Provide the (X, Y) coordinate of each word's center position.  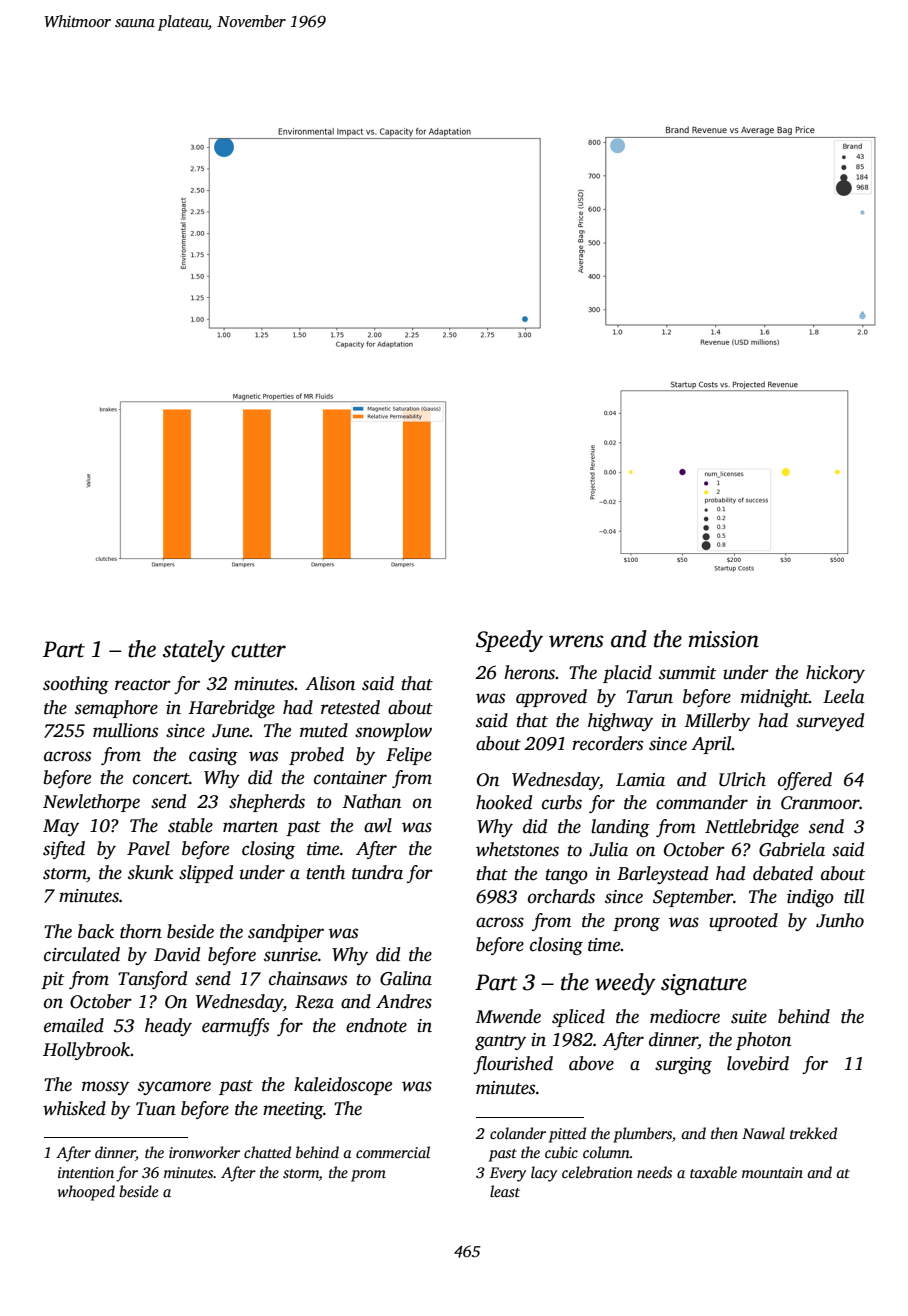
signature (704, 984)
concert (161, 779)
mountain (772, 1172)
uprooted (743, 922)
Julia (608, 849)
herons (530, 672)
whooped (86, 1193)
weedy (625, 984)
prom (368, 1176)
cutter (258, 650)
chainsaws (308, 978)
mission (723, 639)
